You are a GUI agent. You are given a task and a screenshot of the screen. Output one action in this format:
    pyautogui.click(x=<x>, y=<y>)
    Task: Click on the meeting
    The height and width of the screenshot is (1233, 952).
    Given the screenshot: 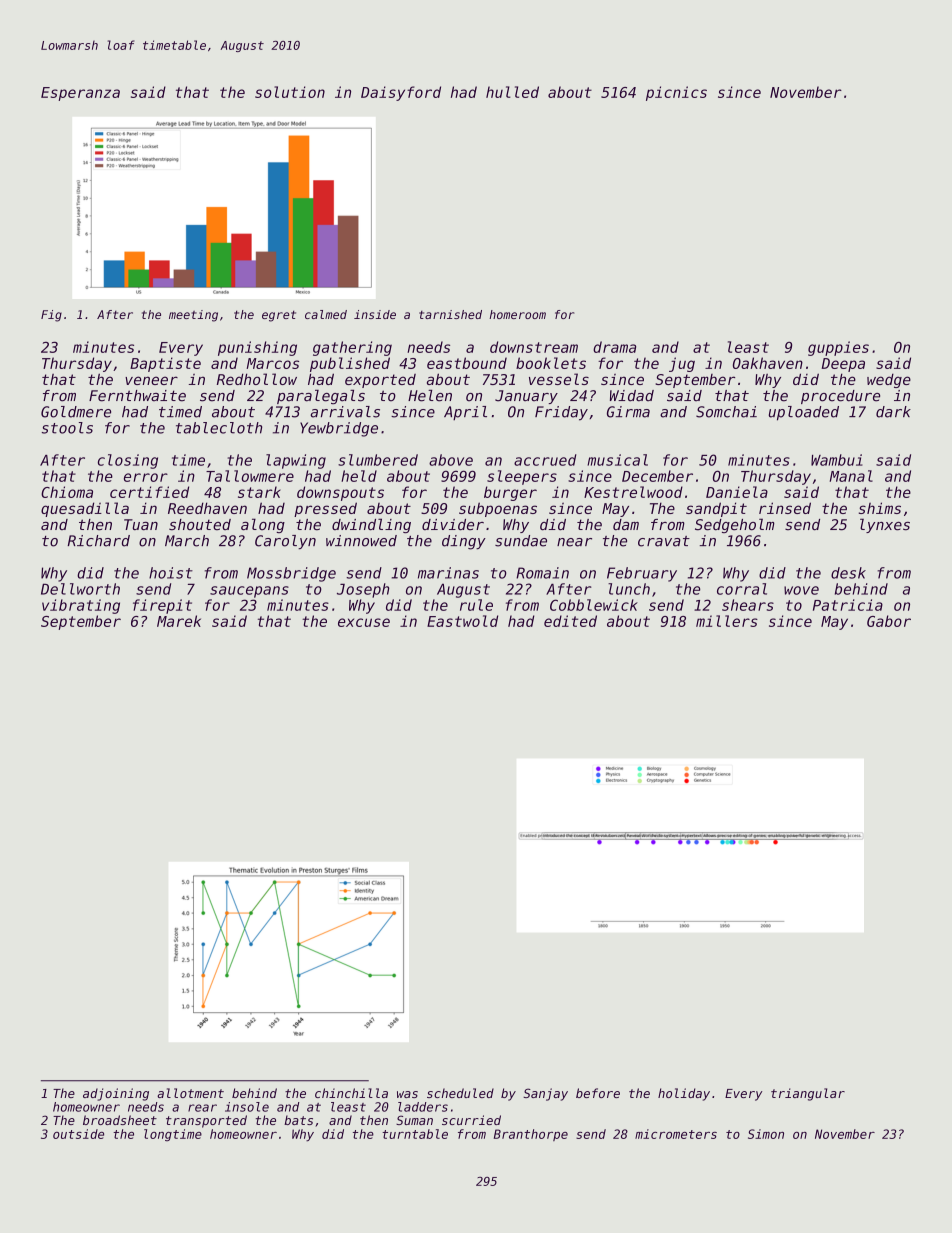 What is the action you would take?
    pyautogui.click(x=193, y=316)
